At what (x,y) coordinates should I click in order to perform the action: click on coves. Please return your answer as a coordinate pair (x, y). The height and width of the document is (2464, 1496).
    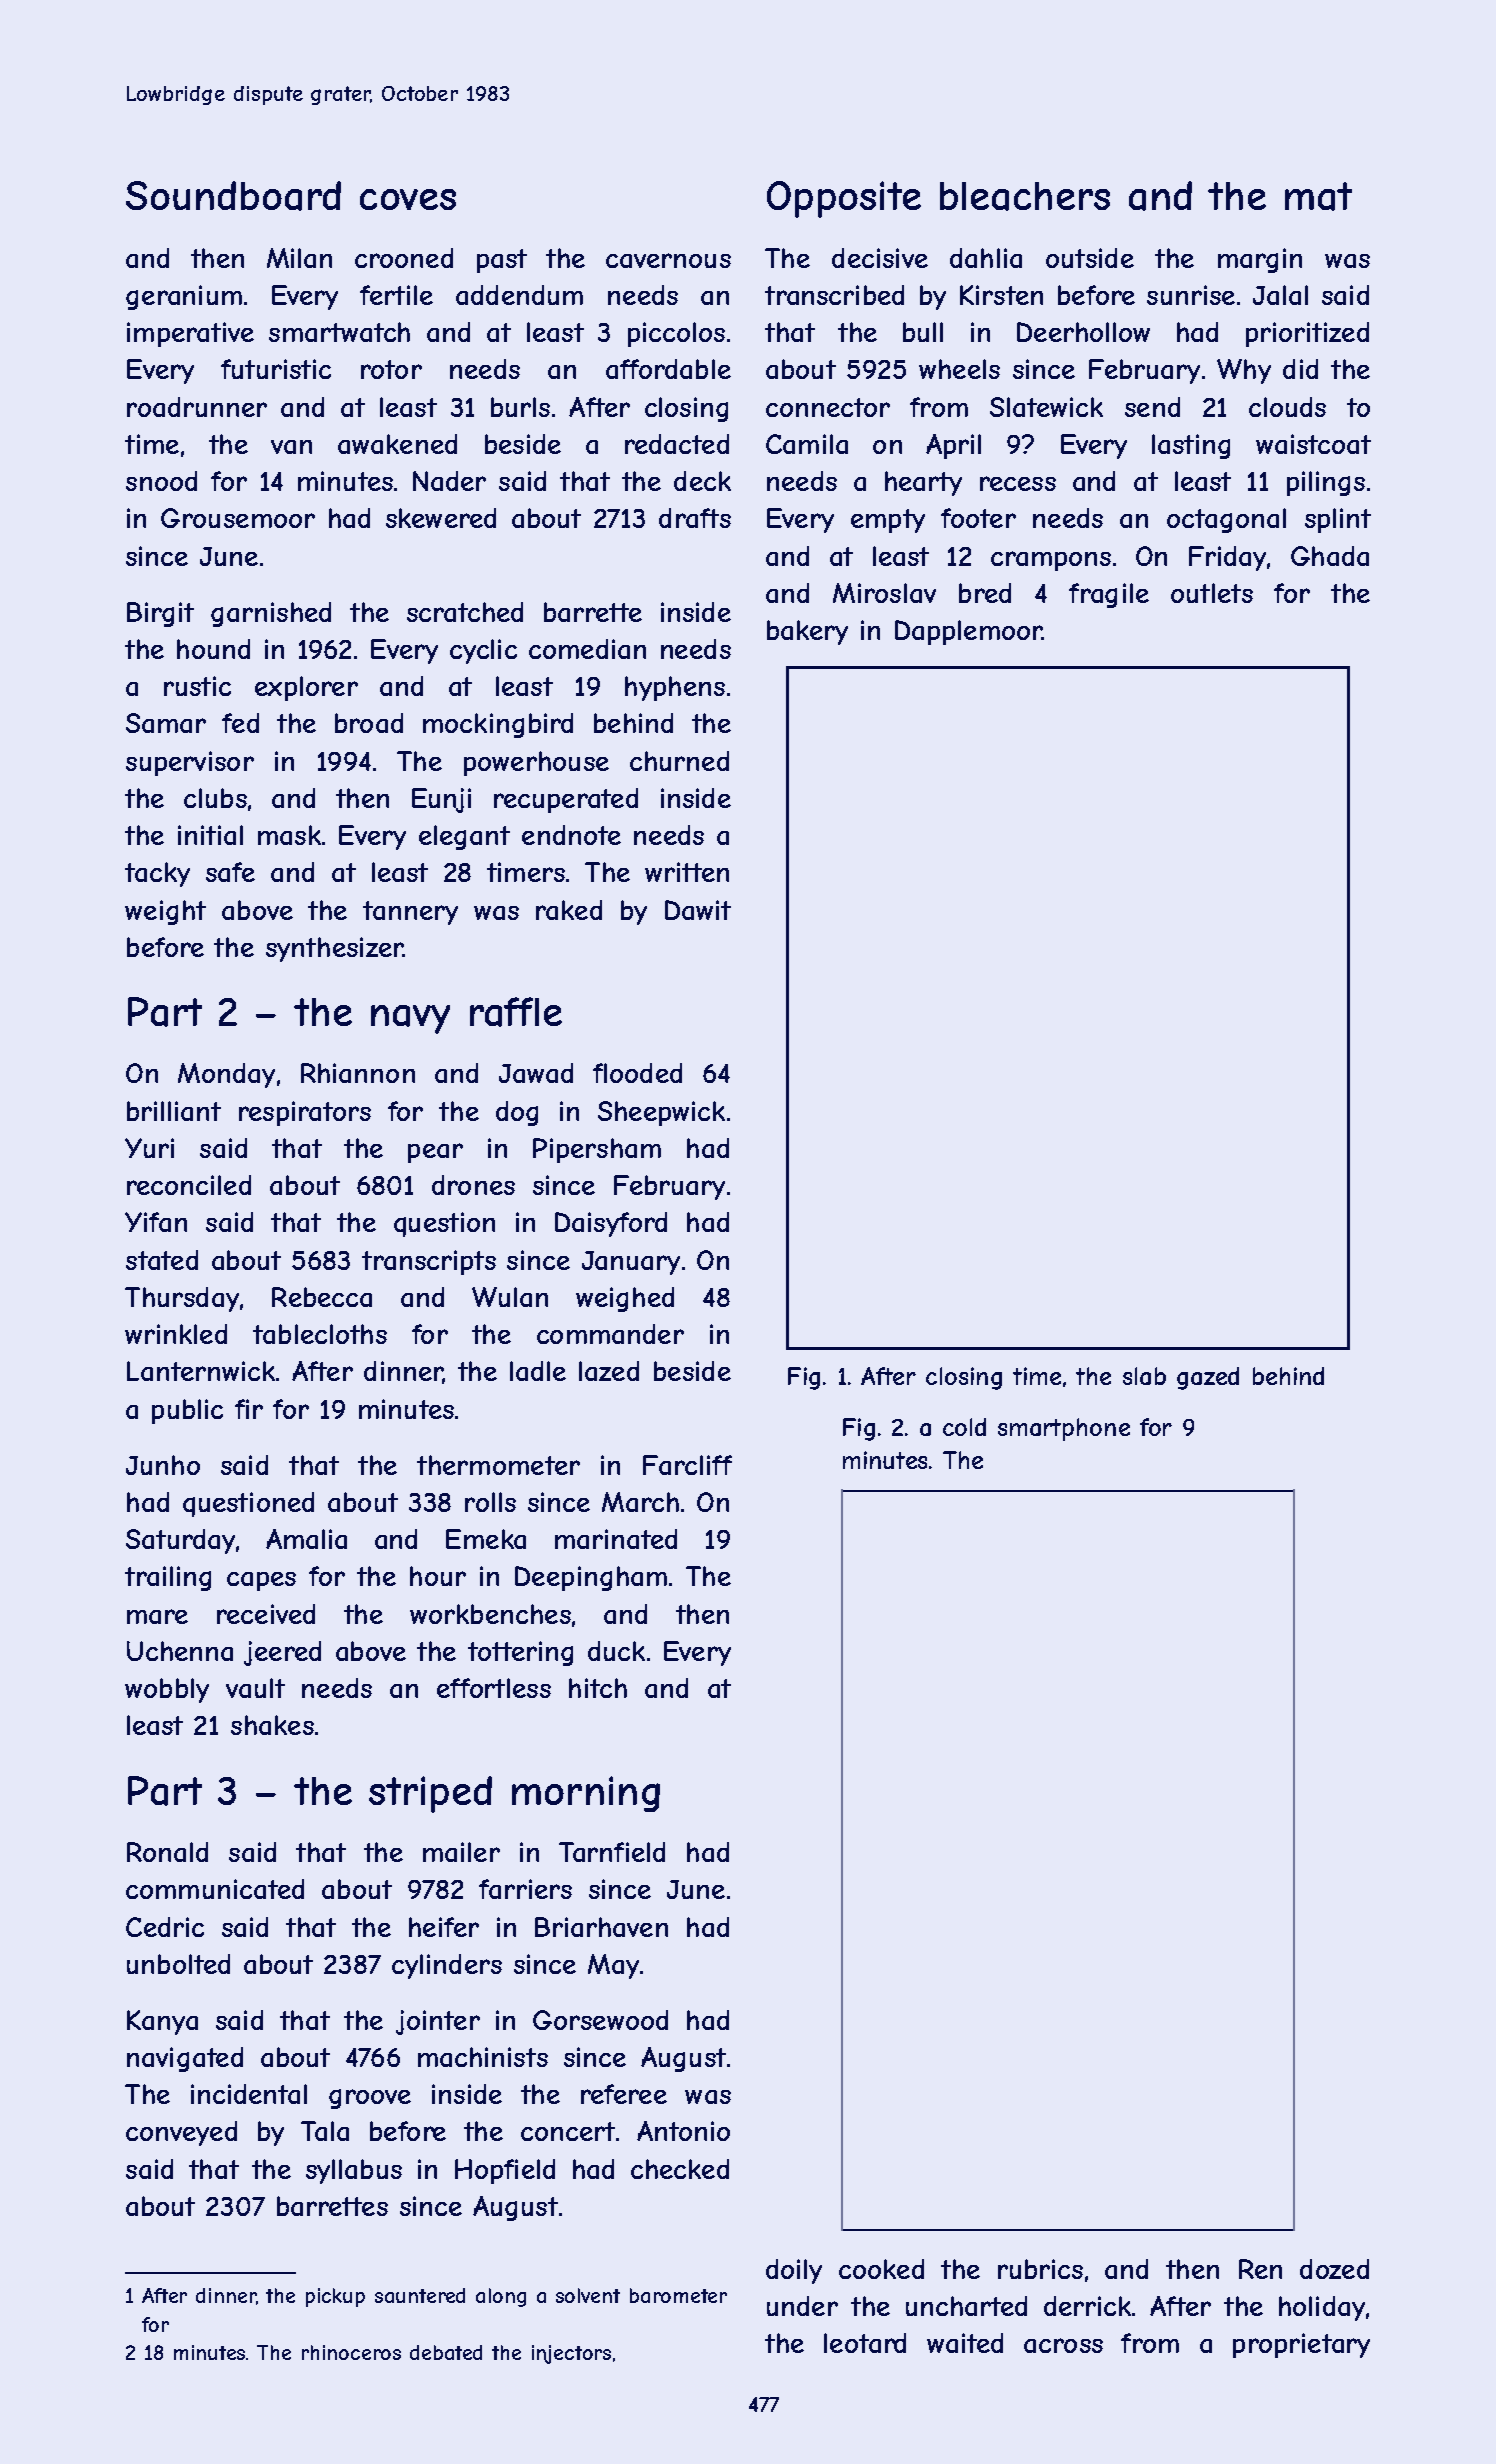
    Looking at the image, I should click on (408, 199).
